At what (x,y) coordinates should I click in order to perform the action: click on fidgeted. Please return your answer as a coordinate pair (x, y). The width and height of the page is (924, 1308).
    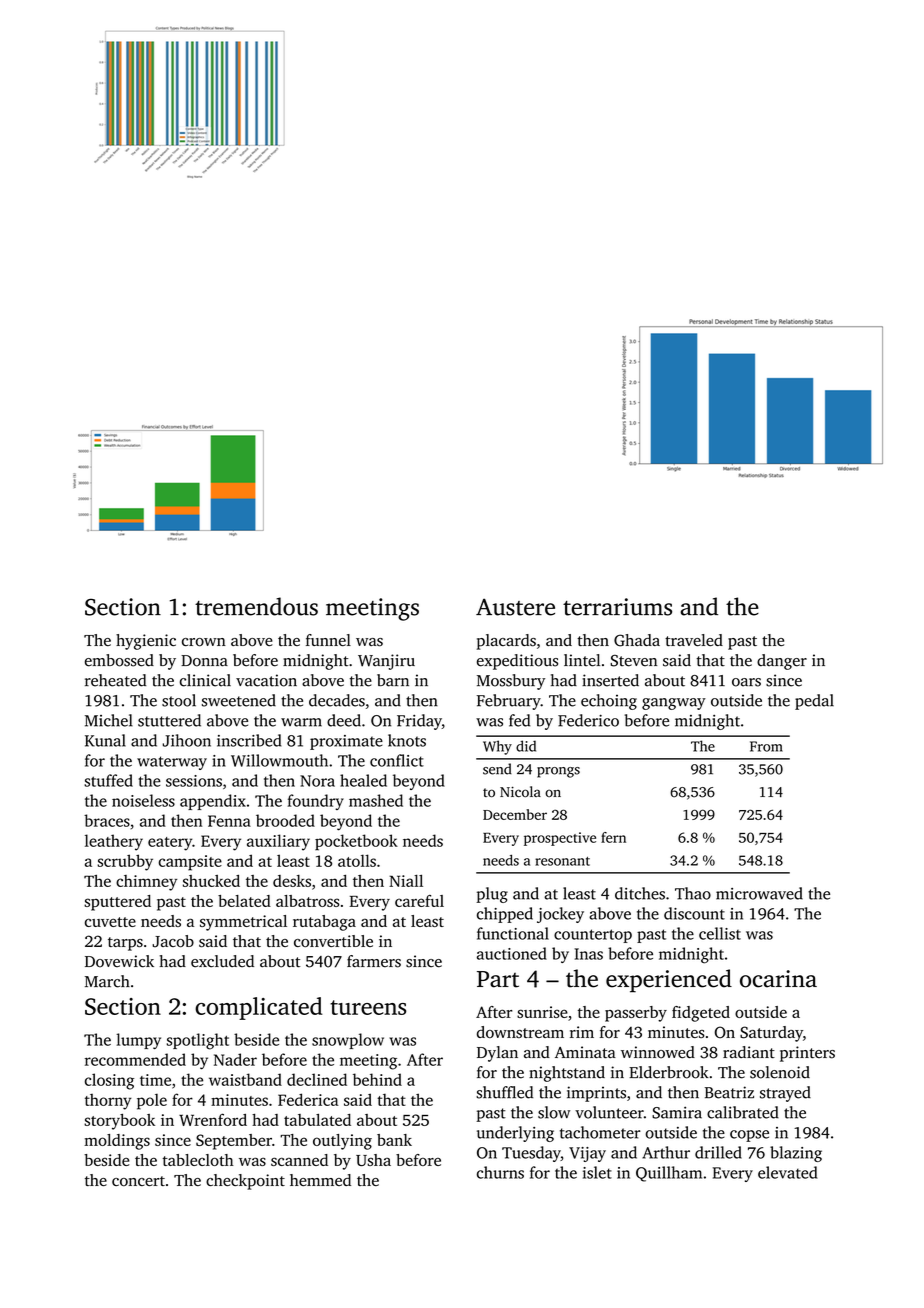
    Looking at the image, I should click on (701, 1014).
